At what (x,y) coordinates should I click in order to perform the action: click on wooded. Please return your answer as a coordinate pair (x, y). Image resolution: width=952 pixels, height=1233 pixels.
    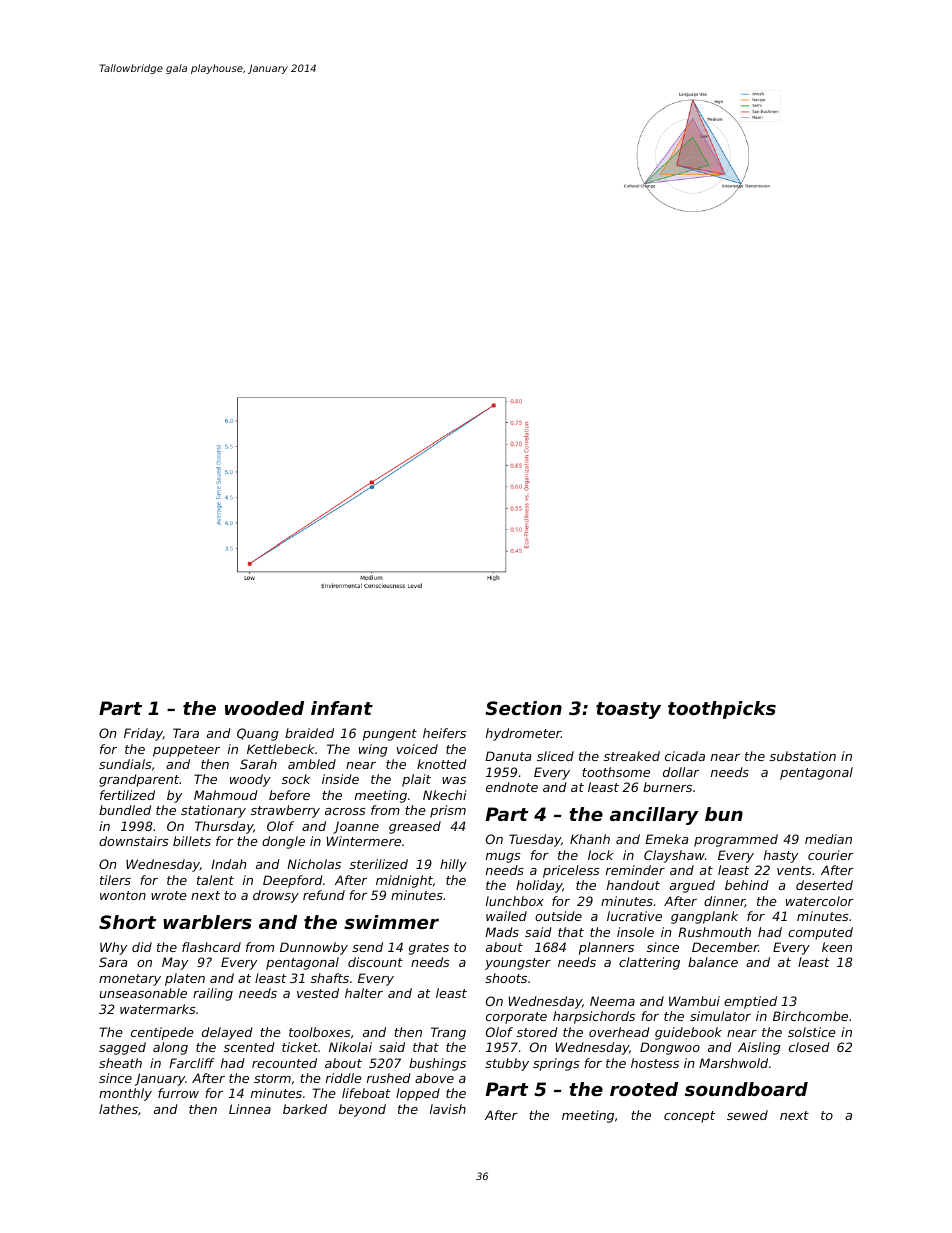
    Looking at the image, I should click on (264, 708).
